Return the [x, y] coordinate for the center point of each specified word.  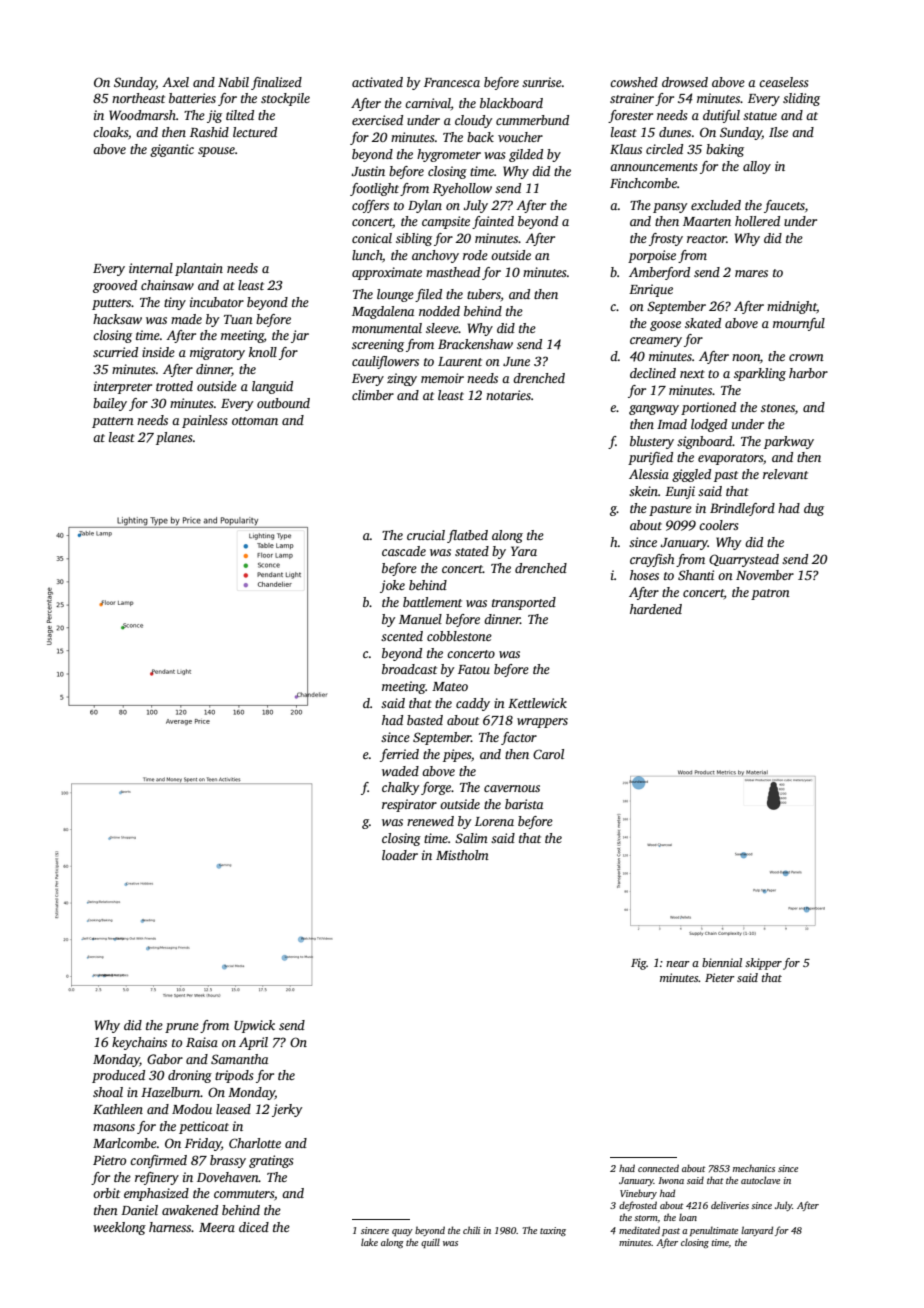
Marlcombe [125, 1143]
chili [471, 1230]
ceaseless [783, 82]
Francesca [452, 82]
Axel [175, 82]
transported [524, 603]
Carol [548, 754]
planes [174, 438]
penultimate [714, 1231]
